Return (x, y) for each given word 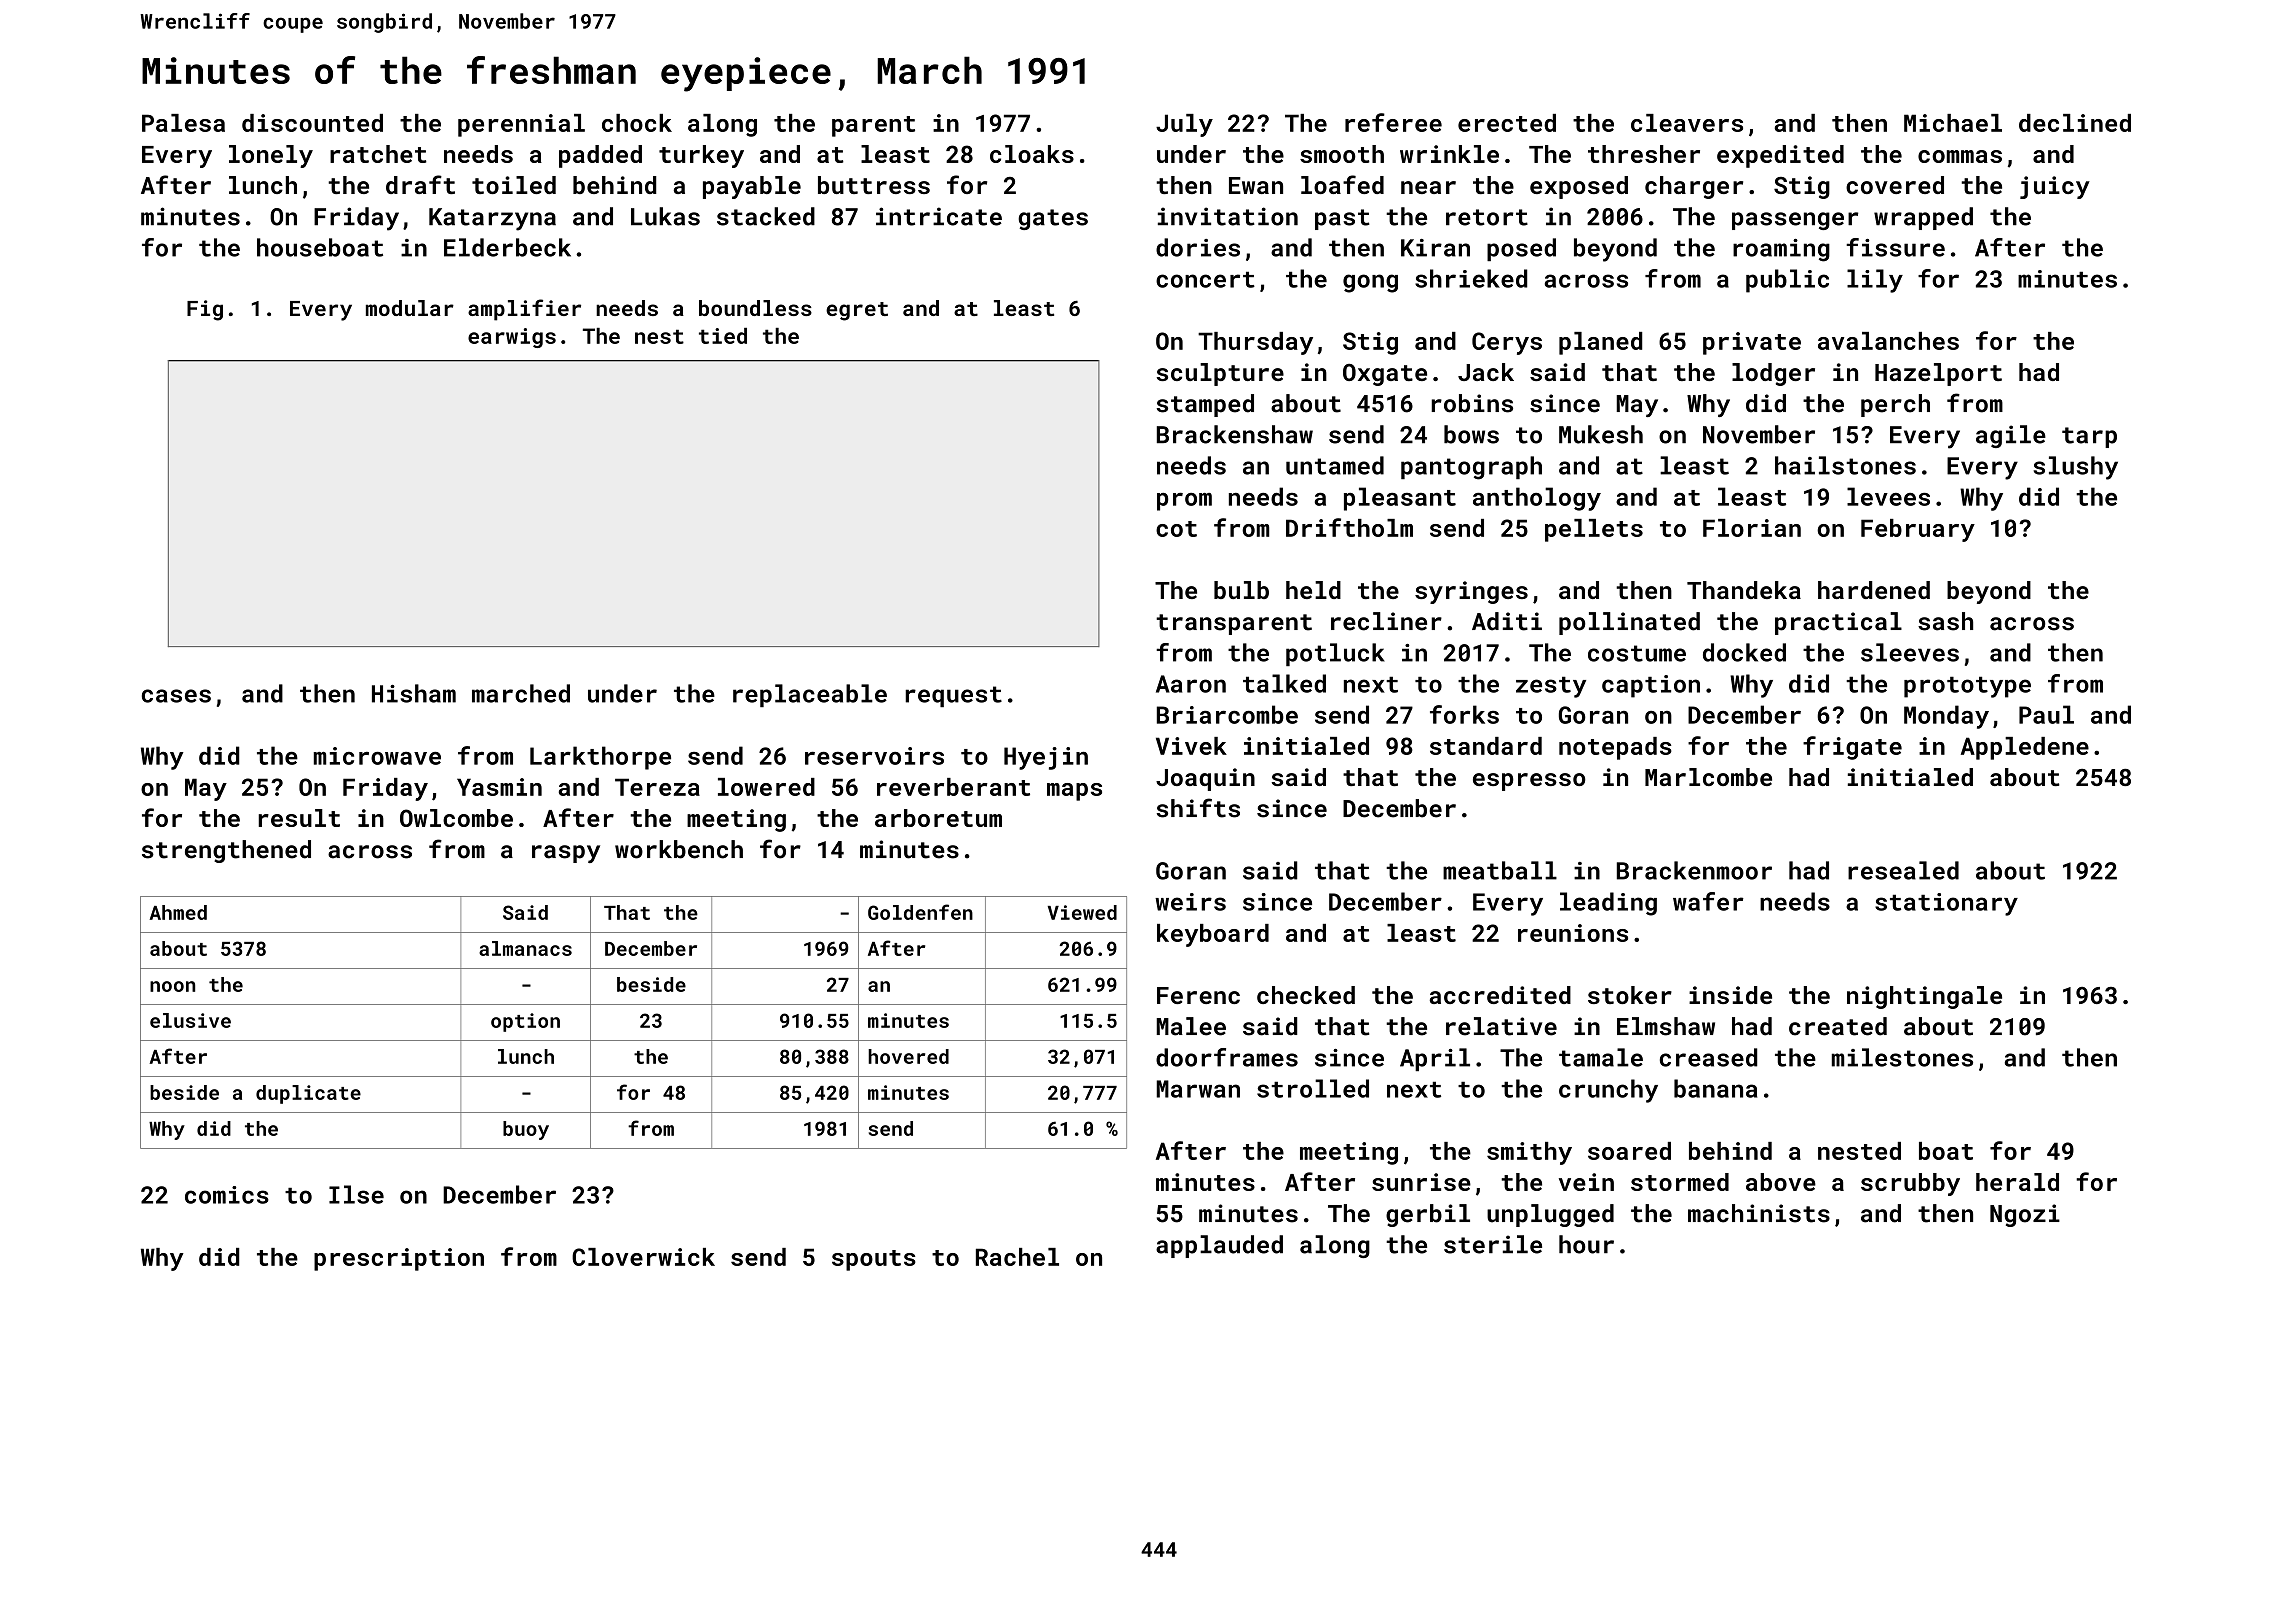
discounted (312, 123)
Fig (205, 310)
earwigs (512, 338)
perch (1895, 405)
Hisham (414, 693)
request (953, 696)
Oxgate (1385, 375)
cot (1176, 529)
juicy (2055, 187)
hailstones (1845, 465)
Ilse (356, 1194)
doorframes (1227, 1057)
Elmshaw (1666, 1026)
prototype (1967, 687)
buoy (526, 1130)
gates (1053, 219)
